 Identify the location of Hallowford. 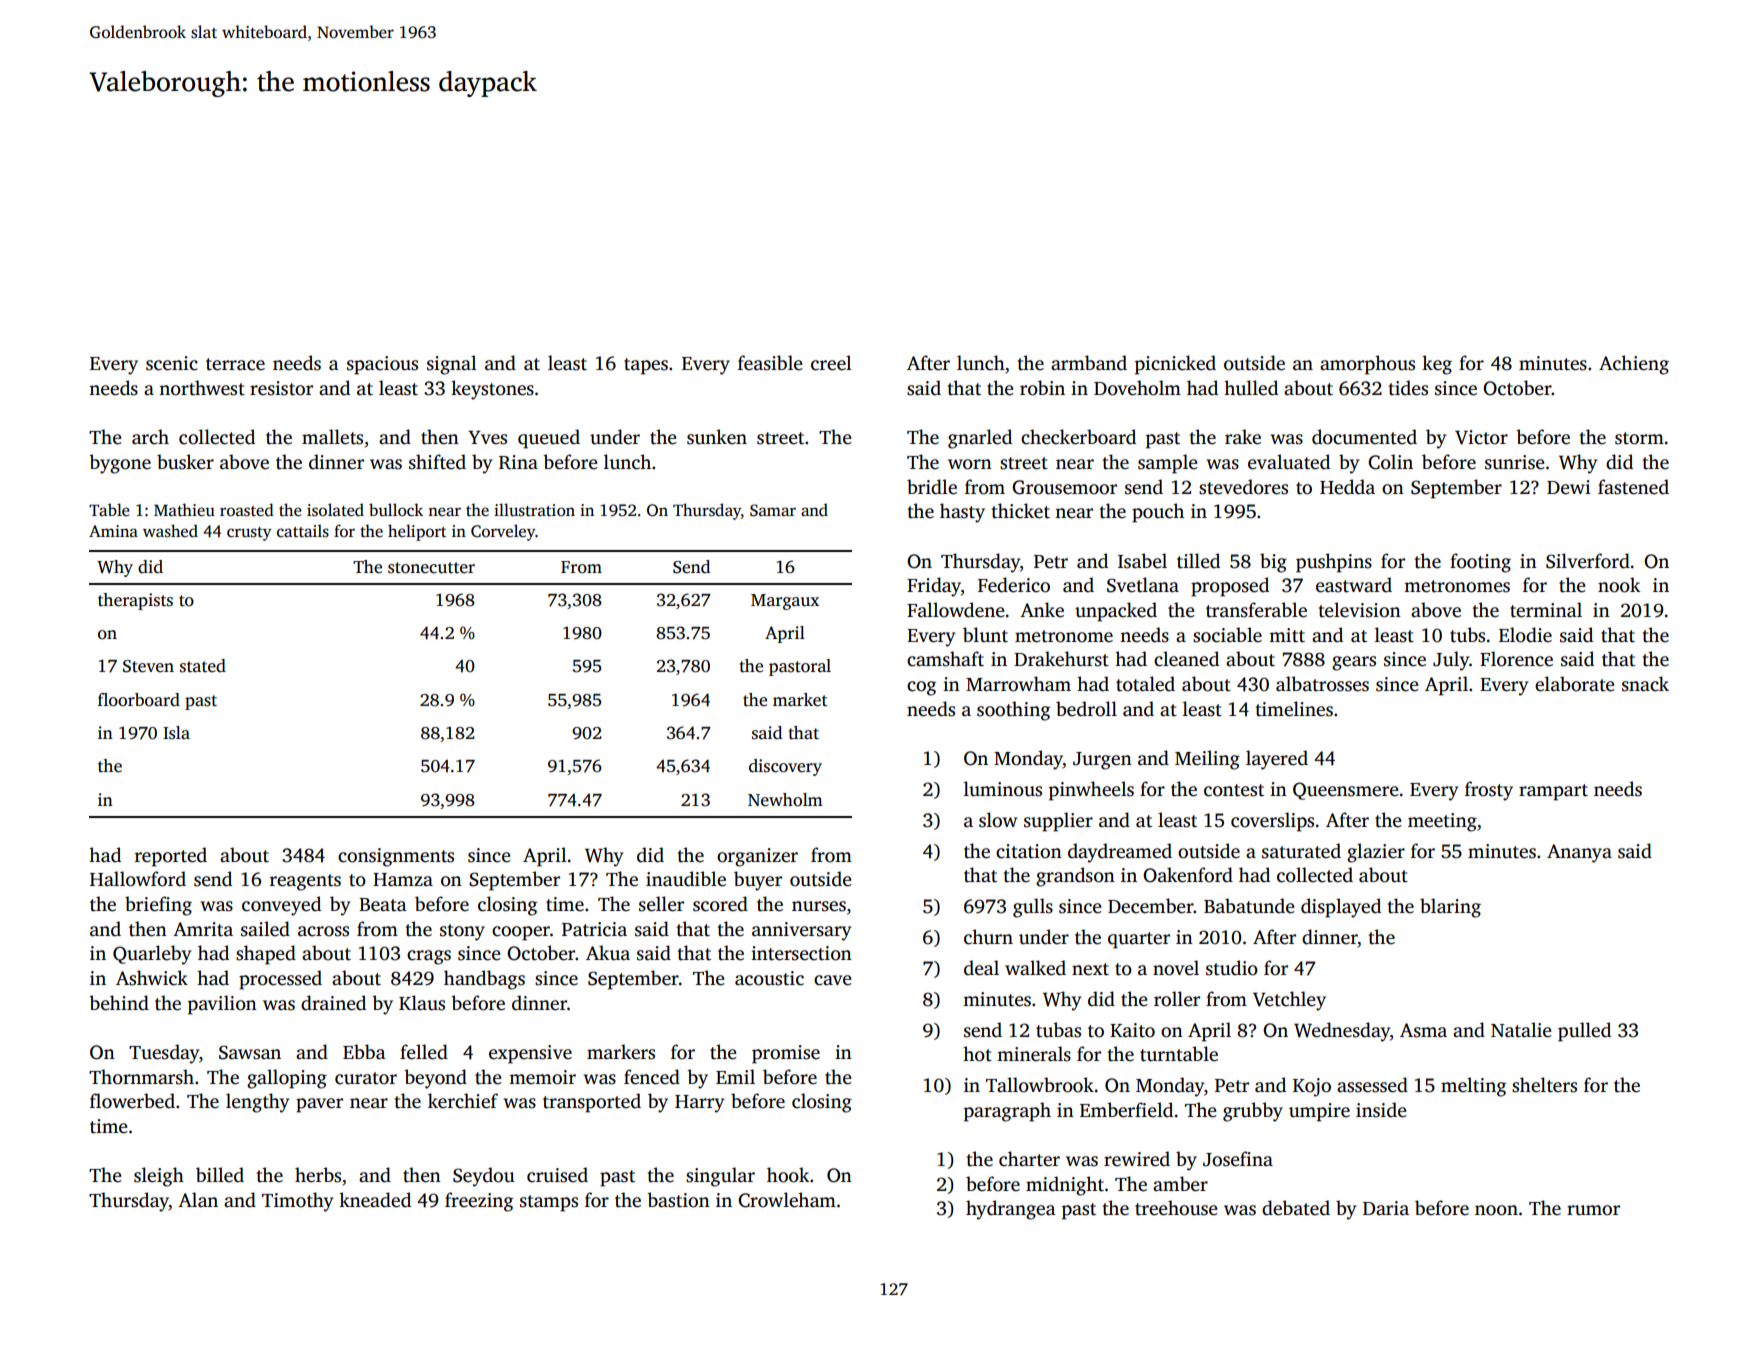
(138, 879).
